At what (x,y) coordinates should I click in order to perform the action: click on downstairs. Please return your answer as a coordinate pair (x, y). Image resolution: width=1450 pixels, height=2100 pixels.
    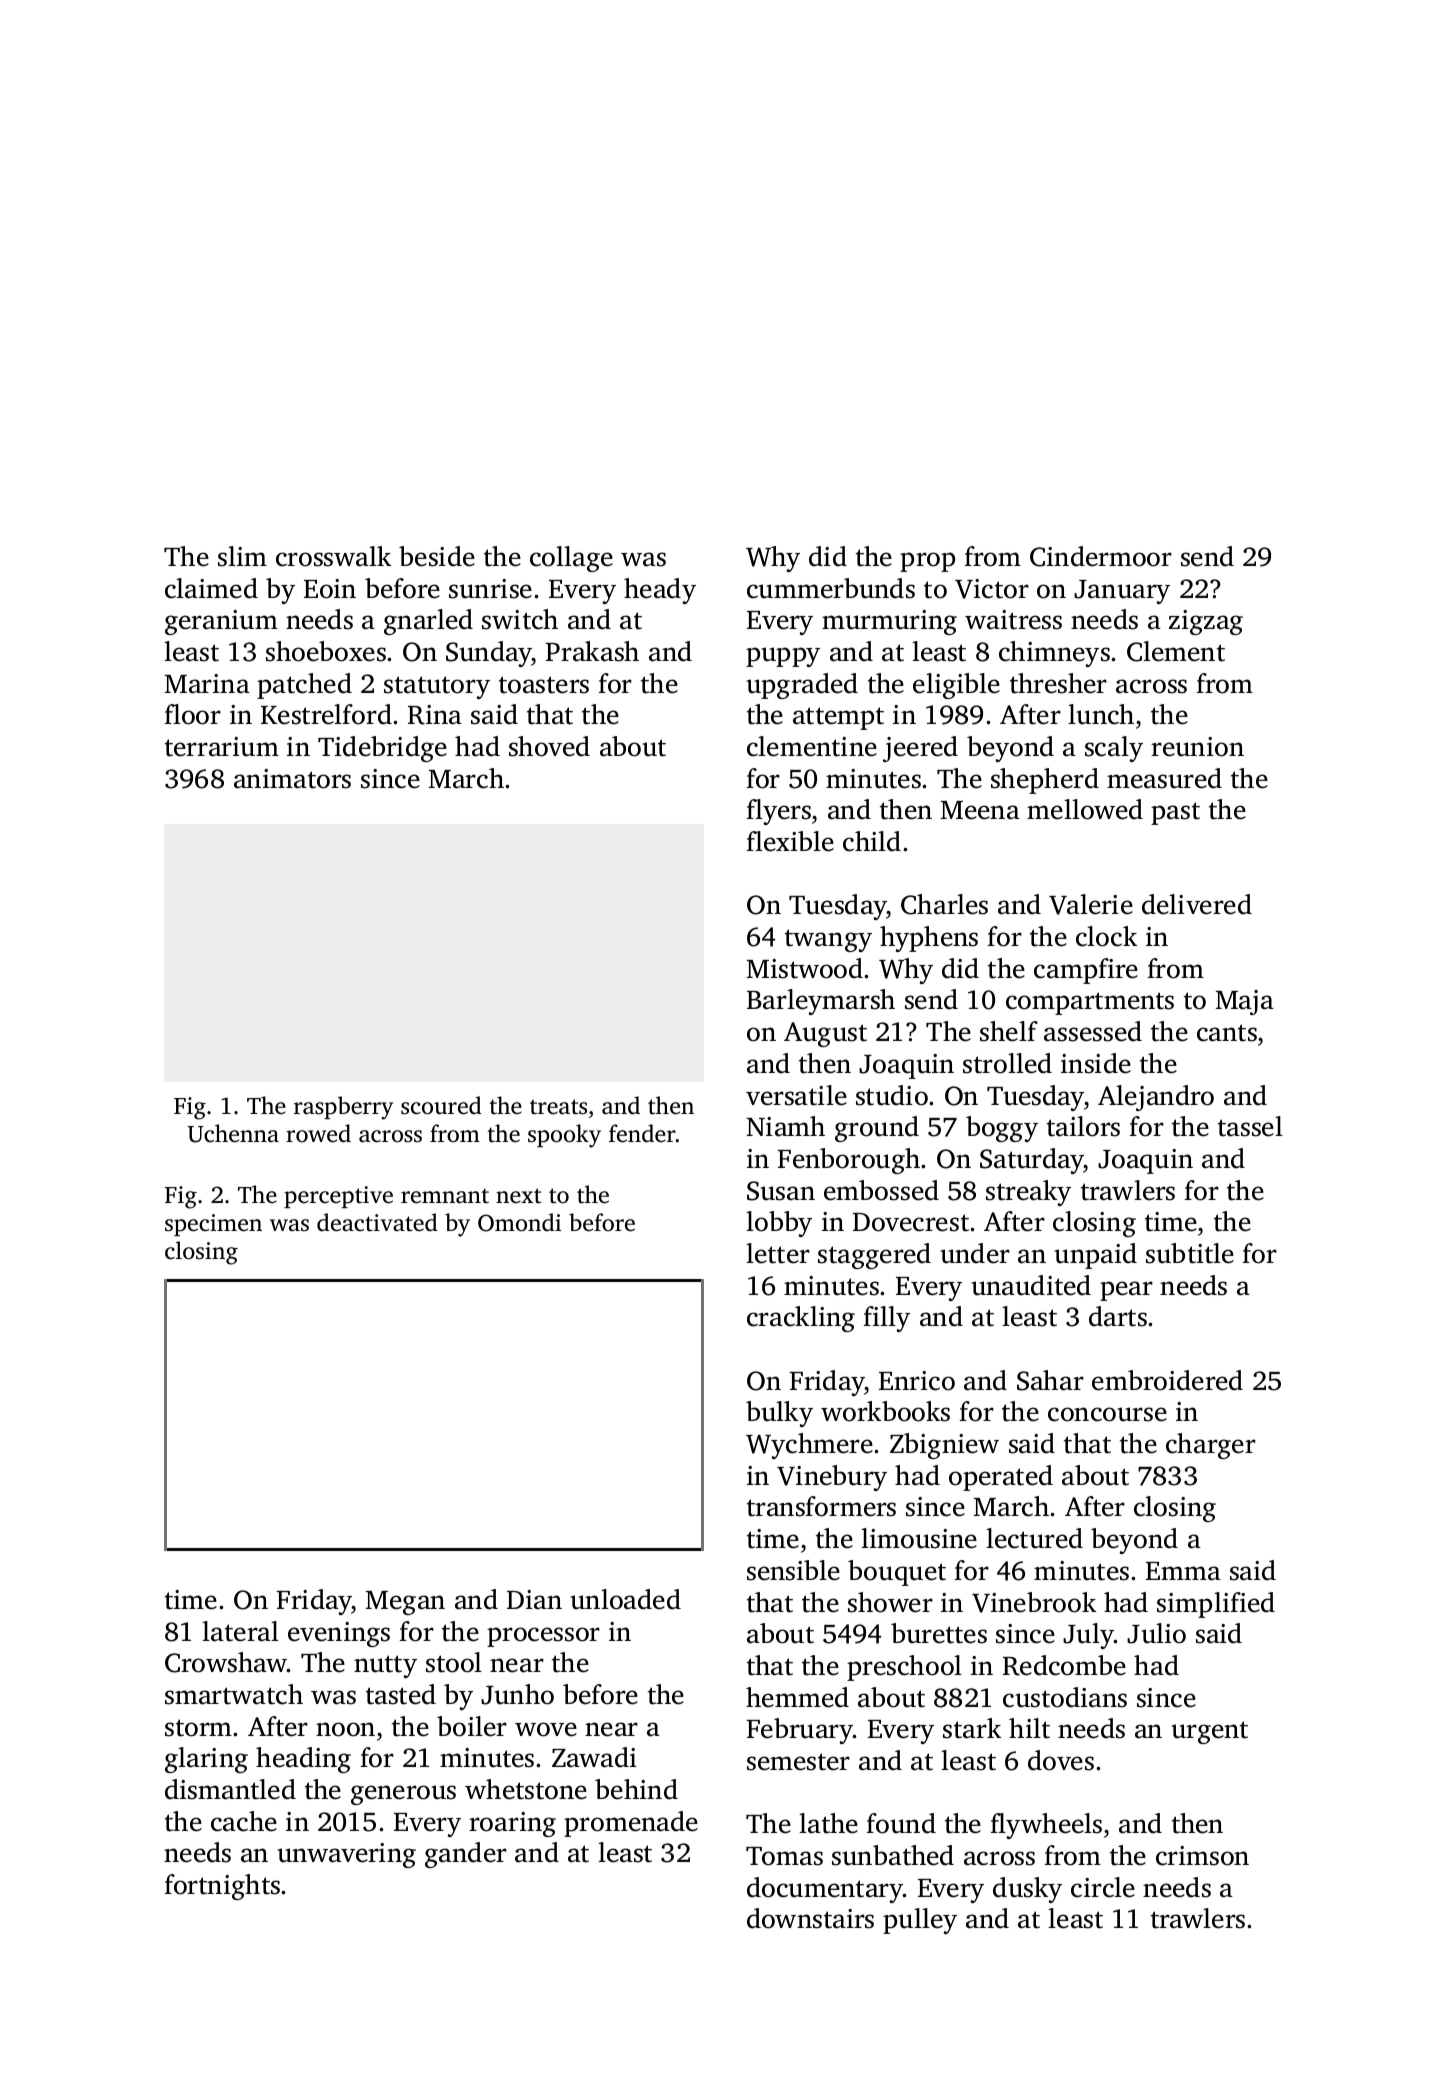
    Looking at the image, I should click on (810, 1918).
